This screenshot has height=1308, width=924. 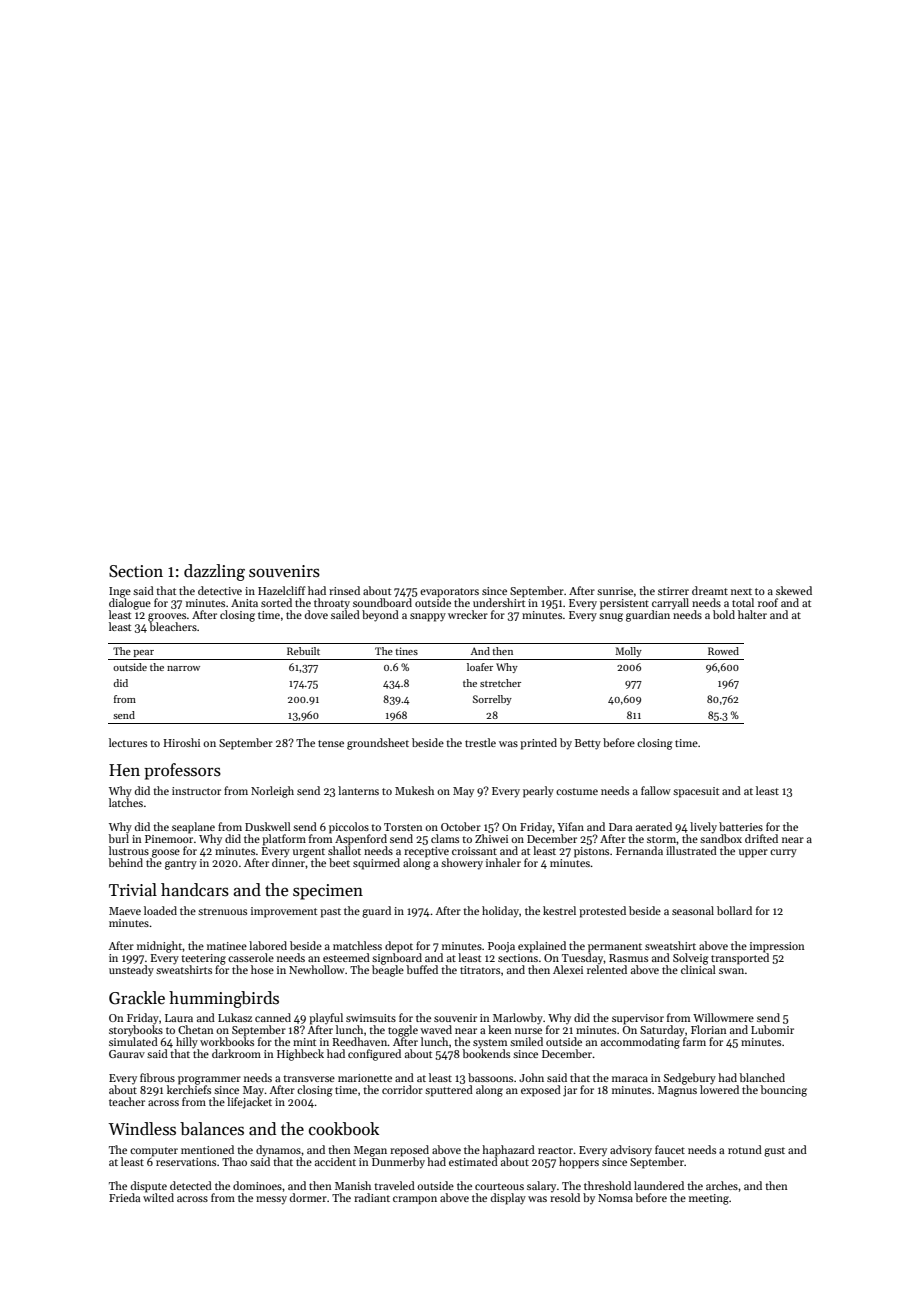 I want to click on strenuous, so click(x=222, y=911).
